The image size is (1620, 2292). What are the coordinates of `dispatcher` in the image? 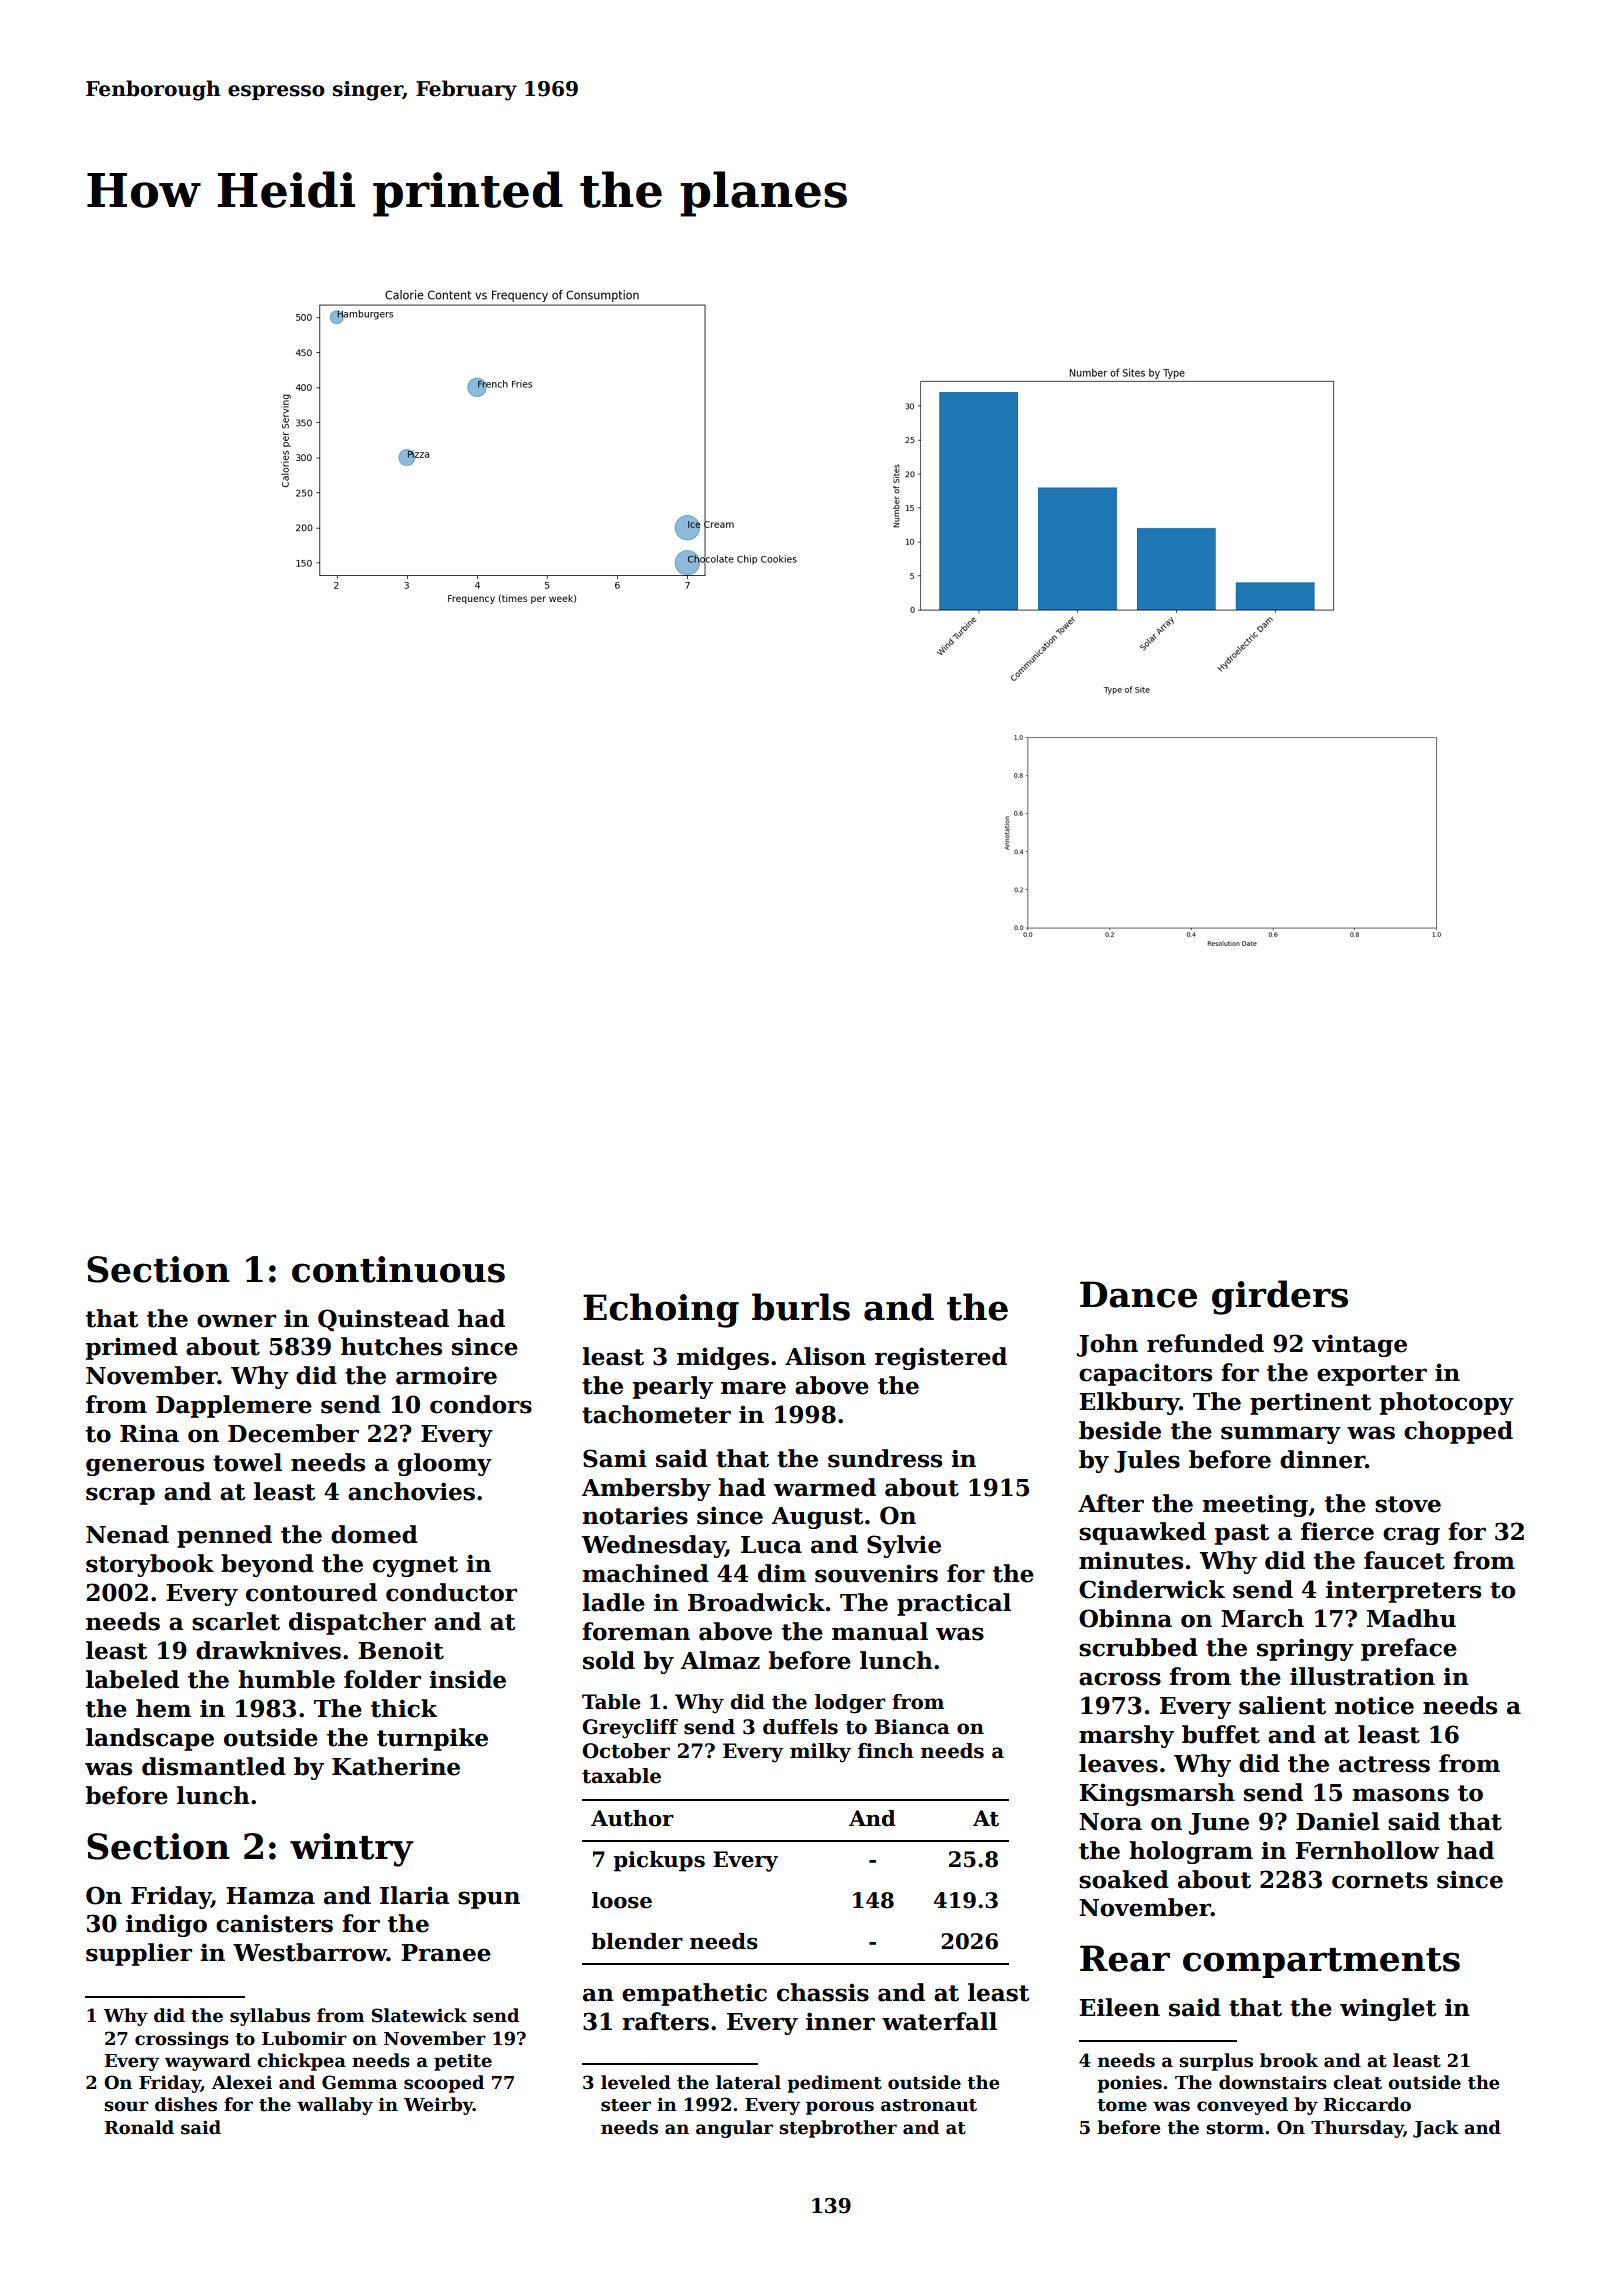 It's located at (357, 1623).
